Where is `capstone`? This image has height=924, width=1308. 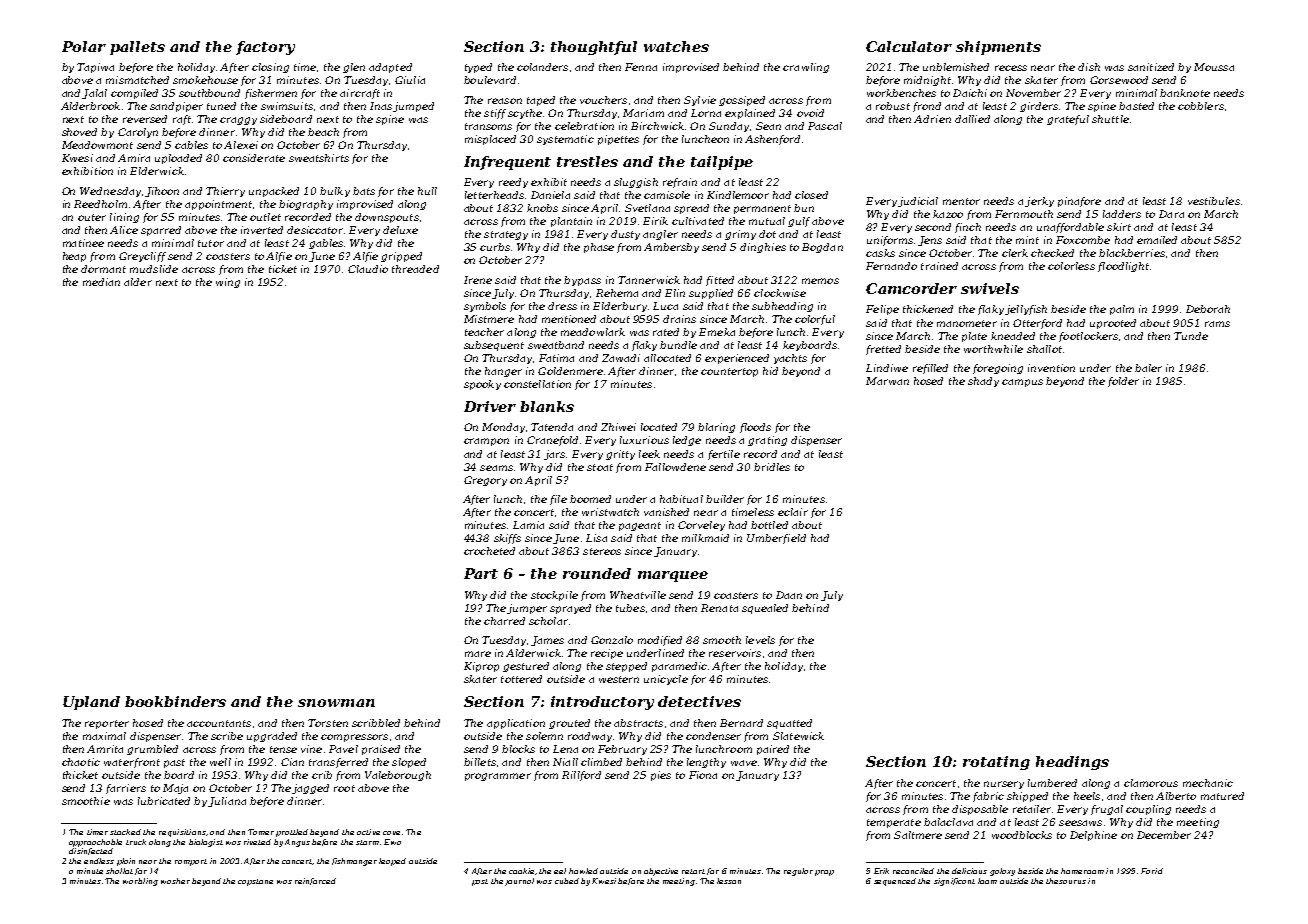
capstone is located at coordinates (255, 882).
